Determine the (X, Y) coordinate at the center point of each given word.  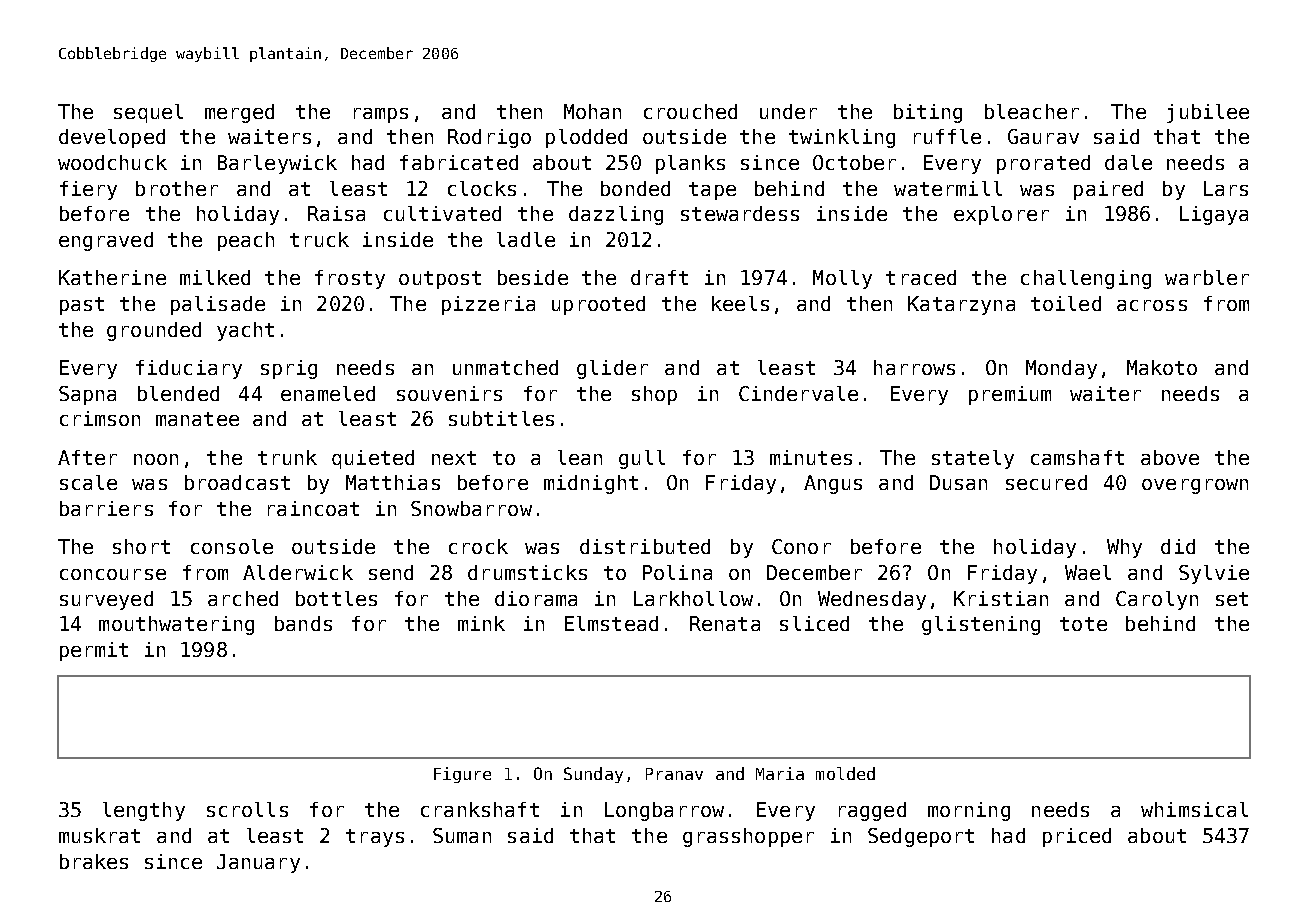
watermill (948, 188)
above (1170, 457)
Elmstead (611, 623)
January (258, 863)
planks (690, 164)
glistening (981, 625)
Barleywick (277, 164)
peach (246, 241)
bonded (635, 188)
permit (94, 651)
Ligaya (1214, 215)
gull (642, 459)
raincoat (313, 508)
